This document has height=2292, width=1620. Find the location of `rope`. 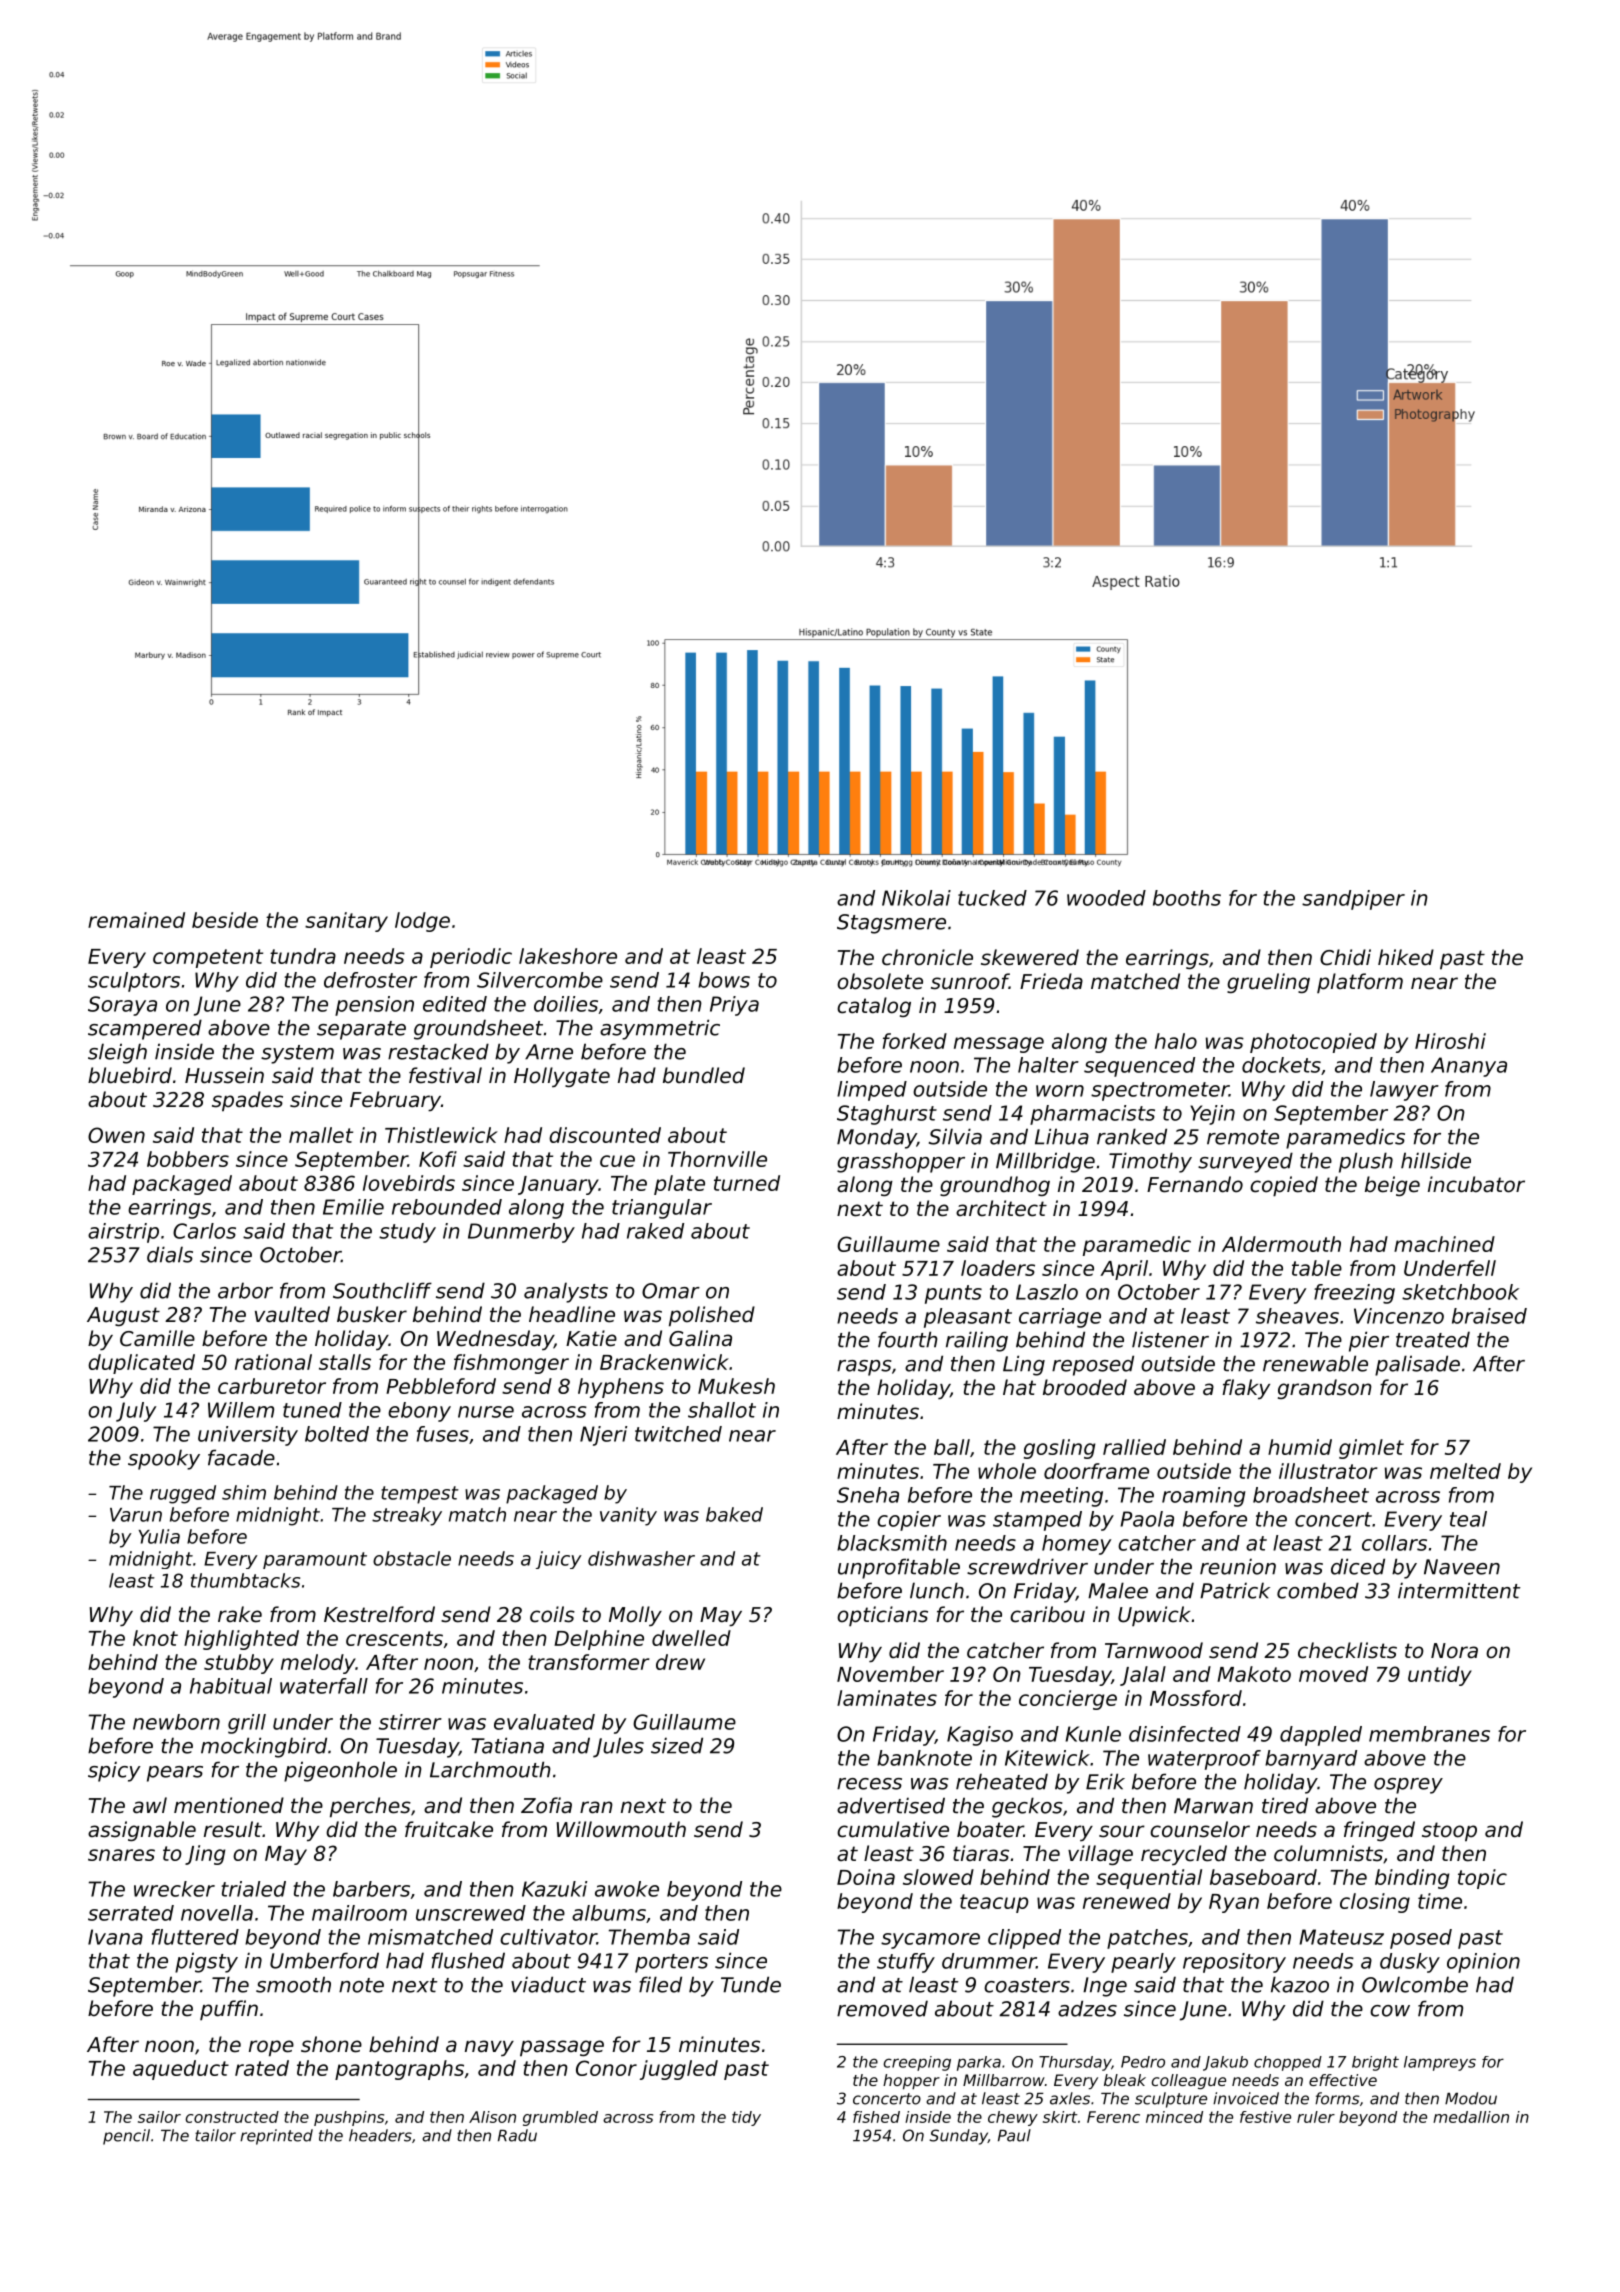

rope is located at coordinates (271, 2048).
